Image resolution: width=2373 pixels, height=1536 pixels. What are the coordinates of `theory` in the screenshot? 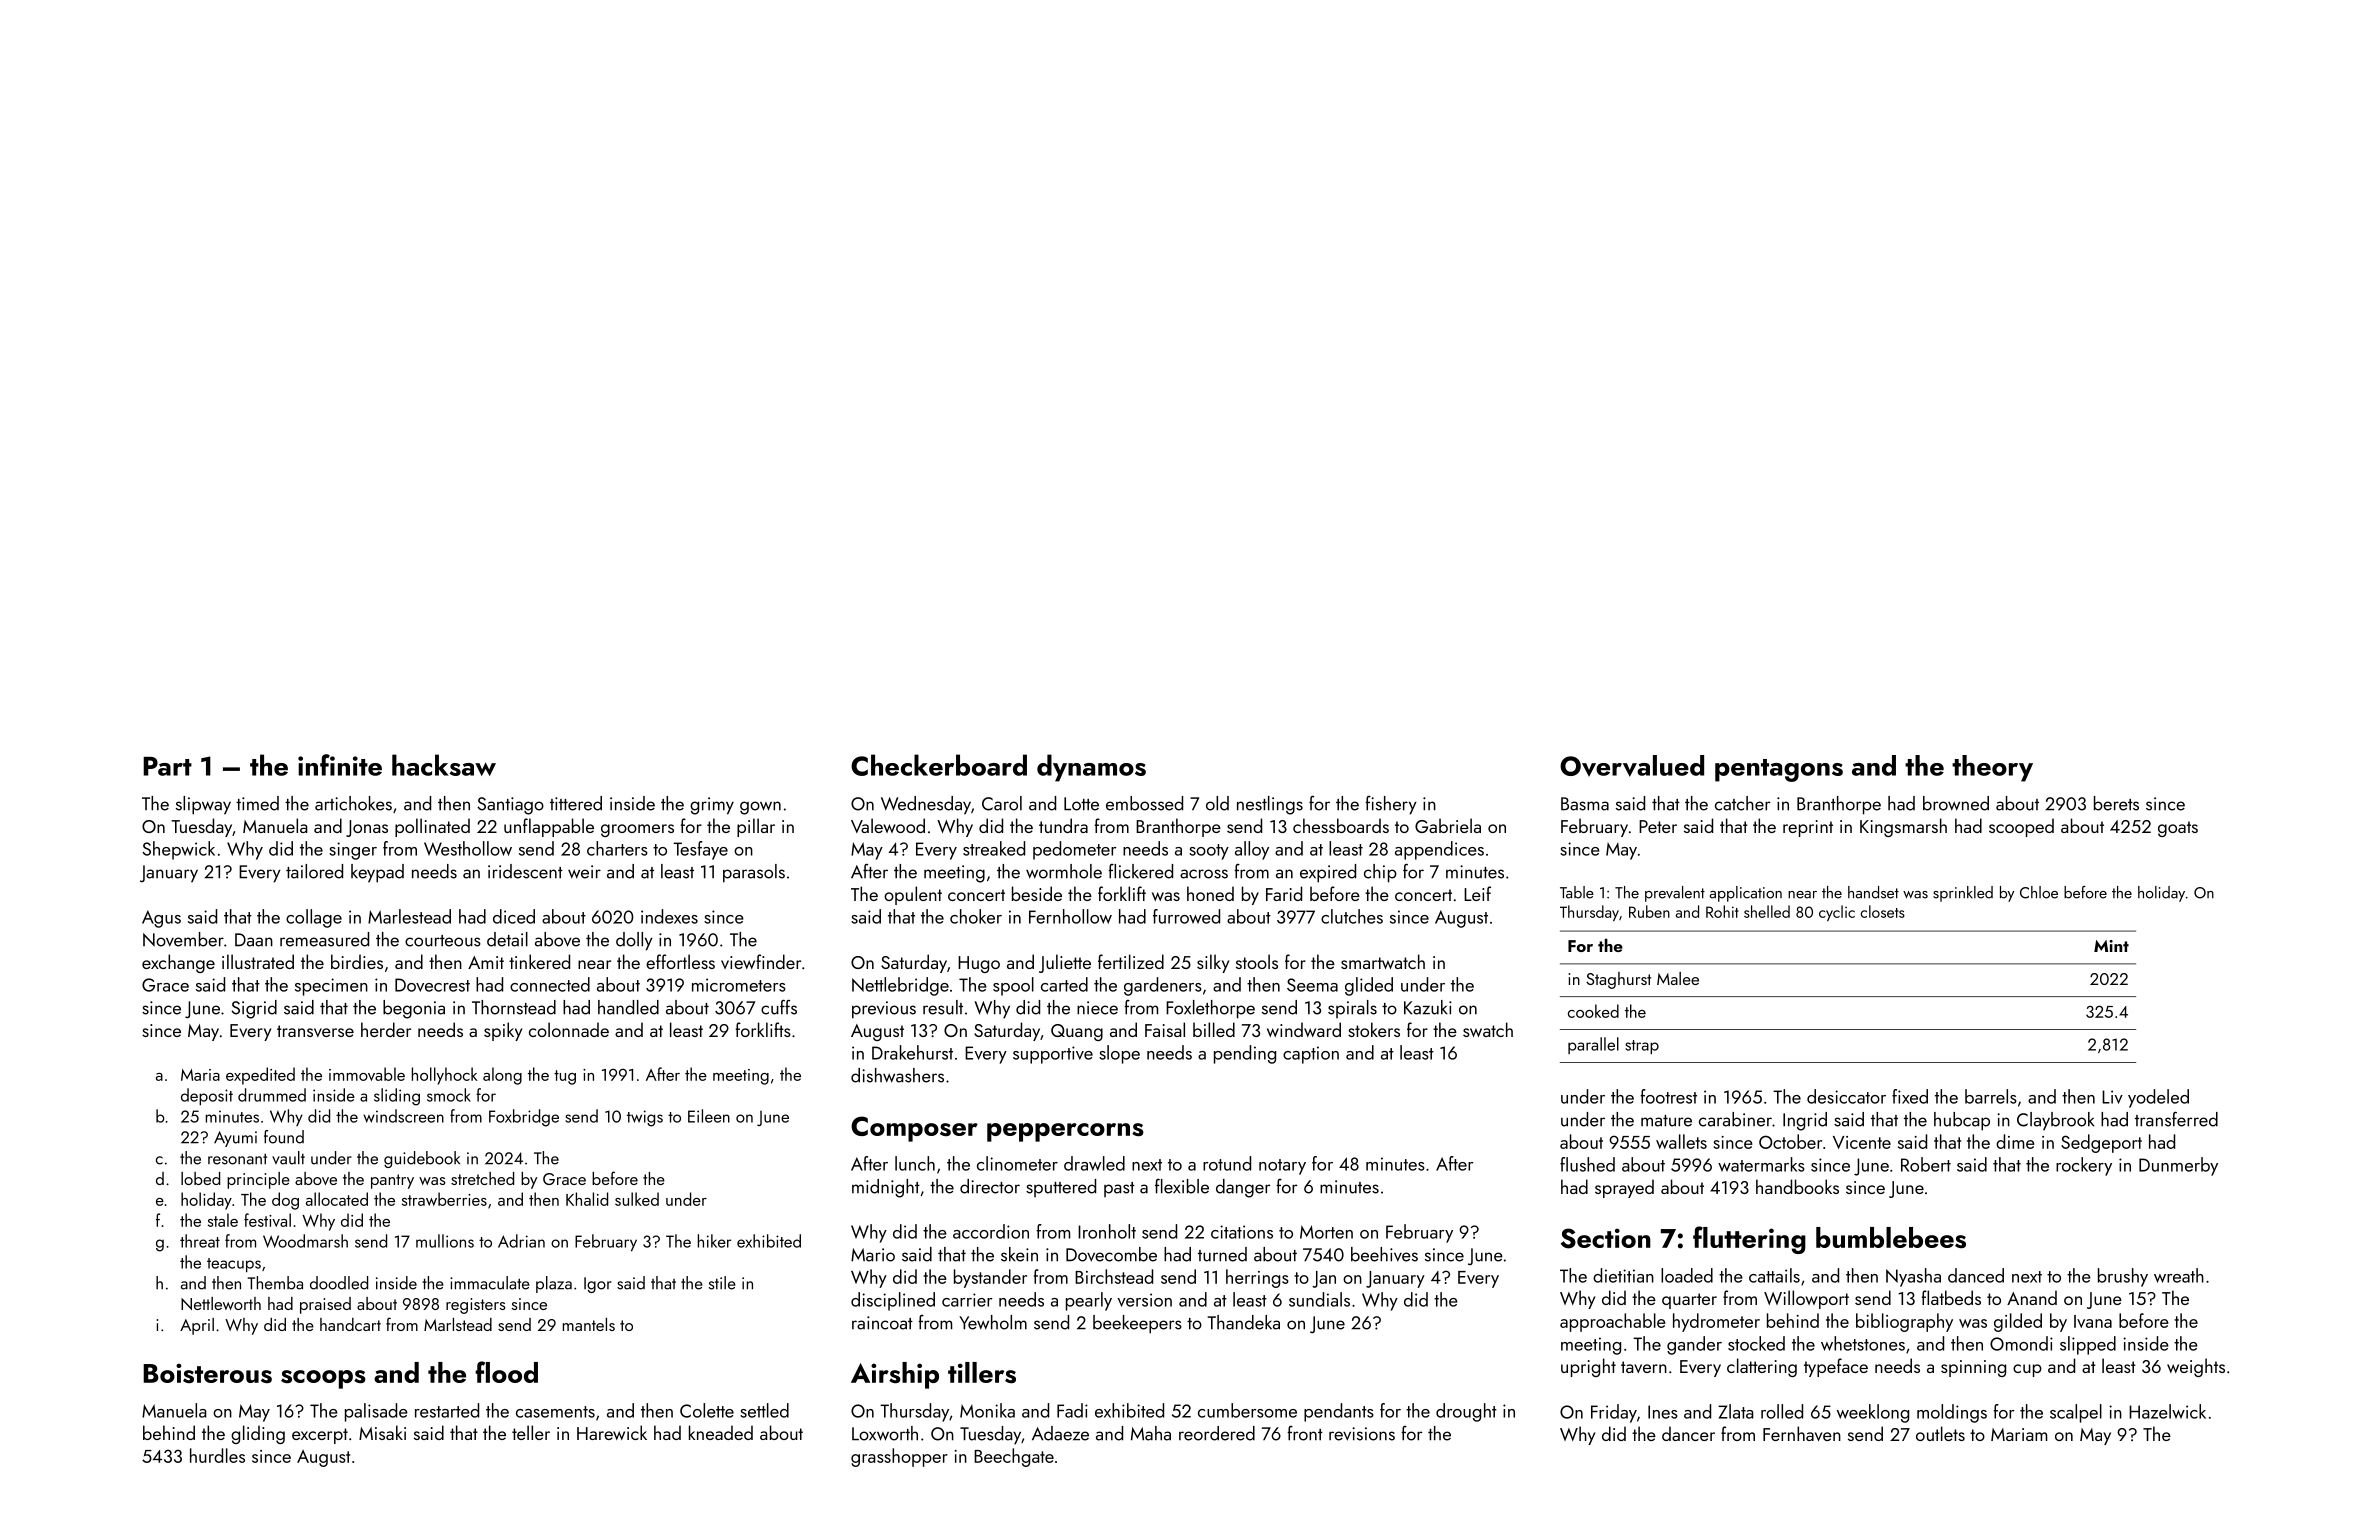 It's located at (1992, 768).
